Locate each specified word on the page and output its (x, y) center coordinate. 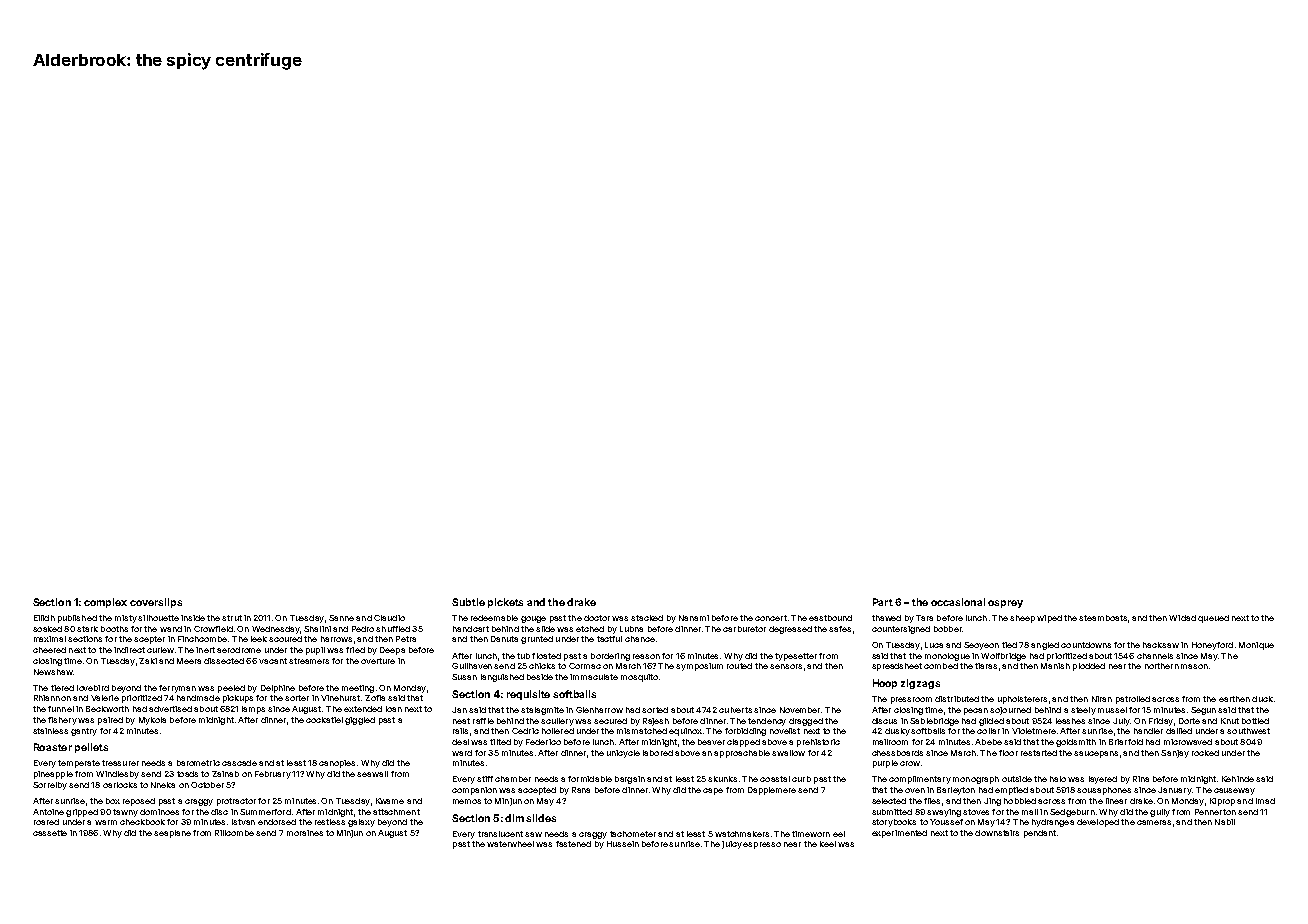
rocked (1205, 753)
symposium (699, 667)
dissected (224, 661)
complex (105, 603)
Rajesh (656, 722)
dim (514, 818)
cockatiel (324, 720)
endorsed (277, 822)
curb (801, 779)
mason (1194, 666)
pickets (505, 603)
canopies (337, 764)
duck (1262, 699)
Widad (1182, 618)
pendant (1040, 834)
